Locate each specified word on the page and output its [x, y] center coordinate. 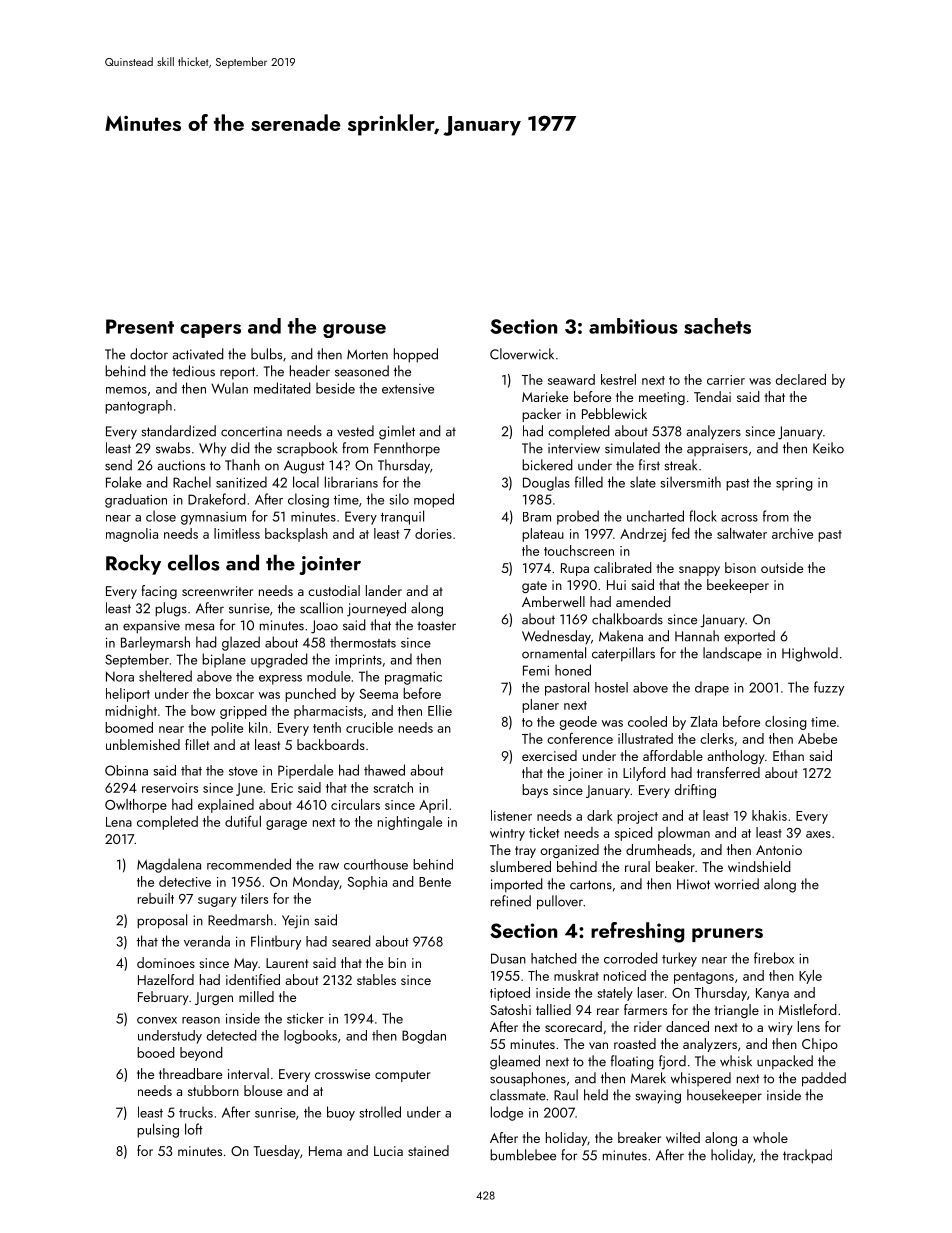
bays [535, 791]
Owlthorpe [136, 806]
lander [384, 590]
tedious [193, 371]
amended [643, 601]
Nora [120, 677]
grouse [354, 331]
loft [194, 1129]
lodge [507, 1113]
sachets [717, 326]
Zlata [703, 721]
